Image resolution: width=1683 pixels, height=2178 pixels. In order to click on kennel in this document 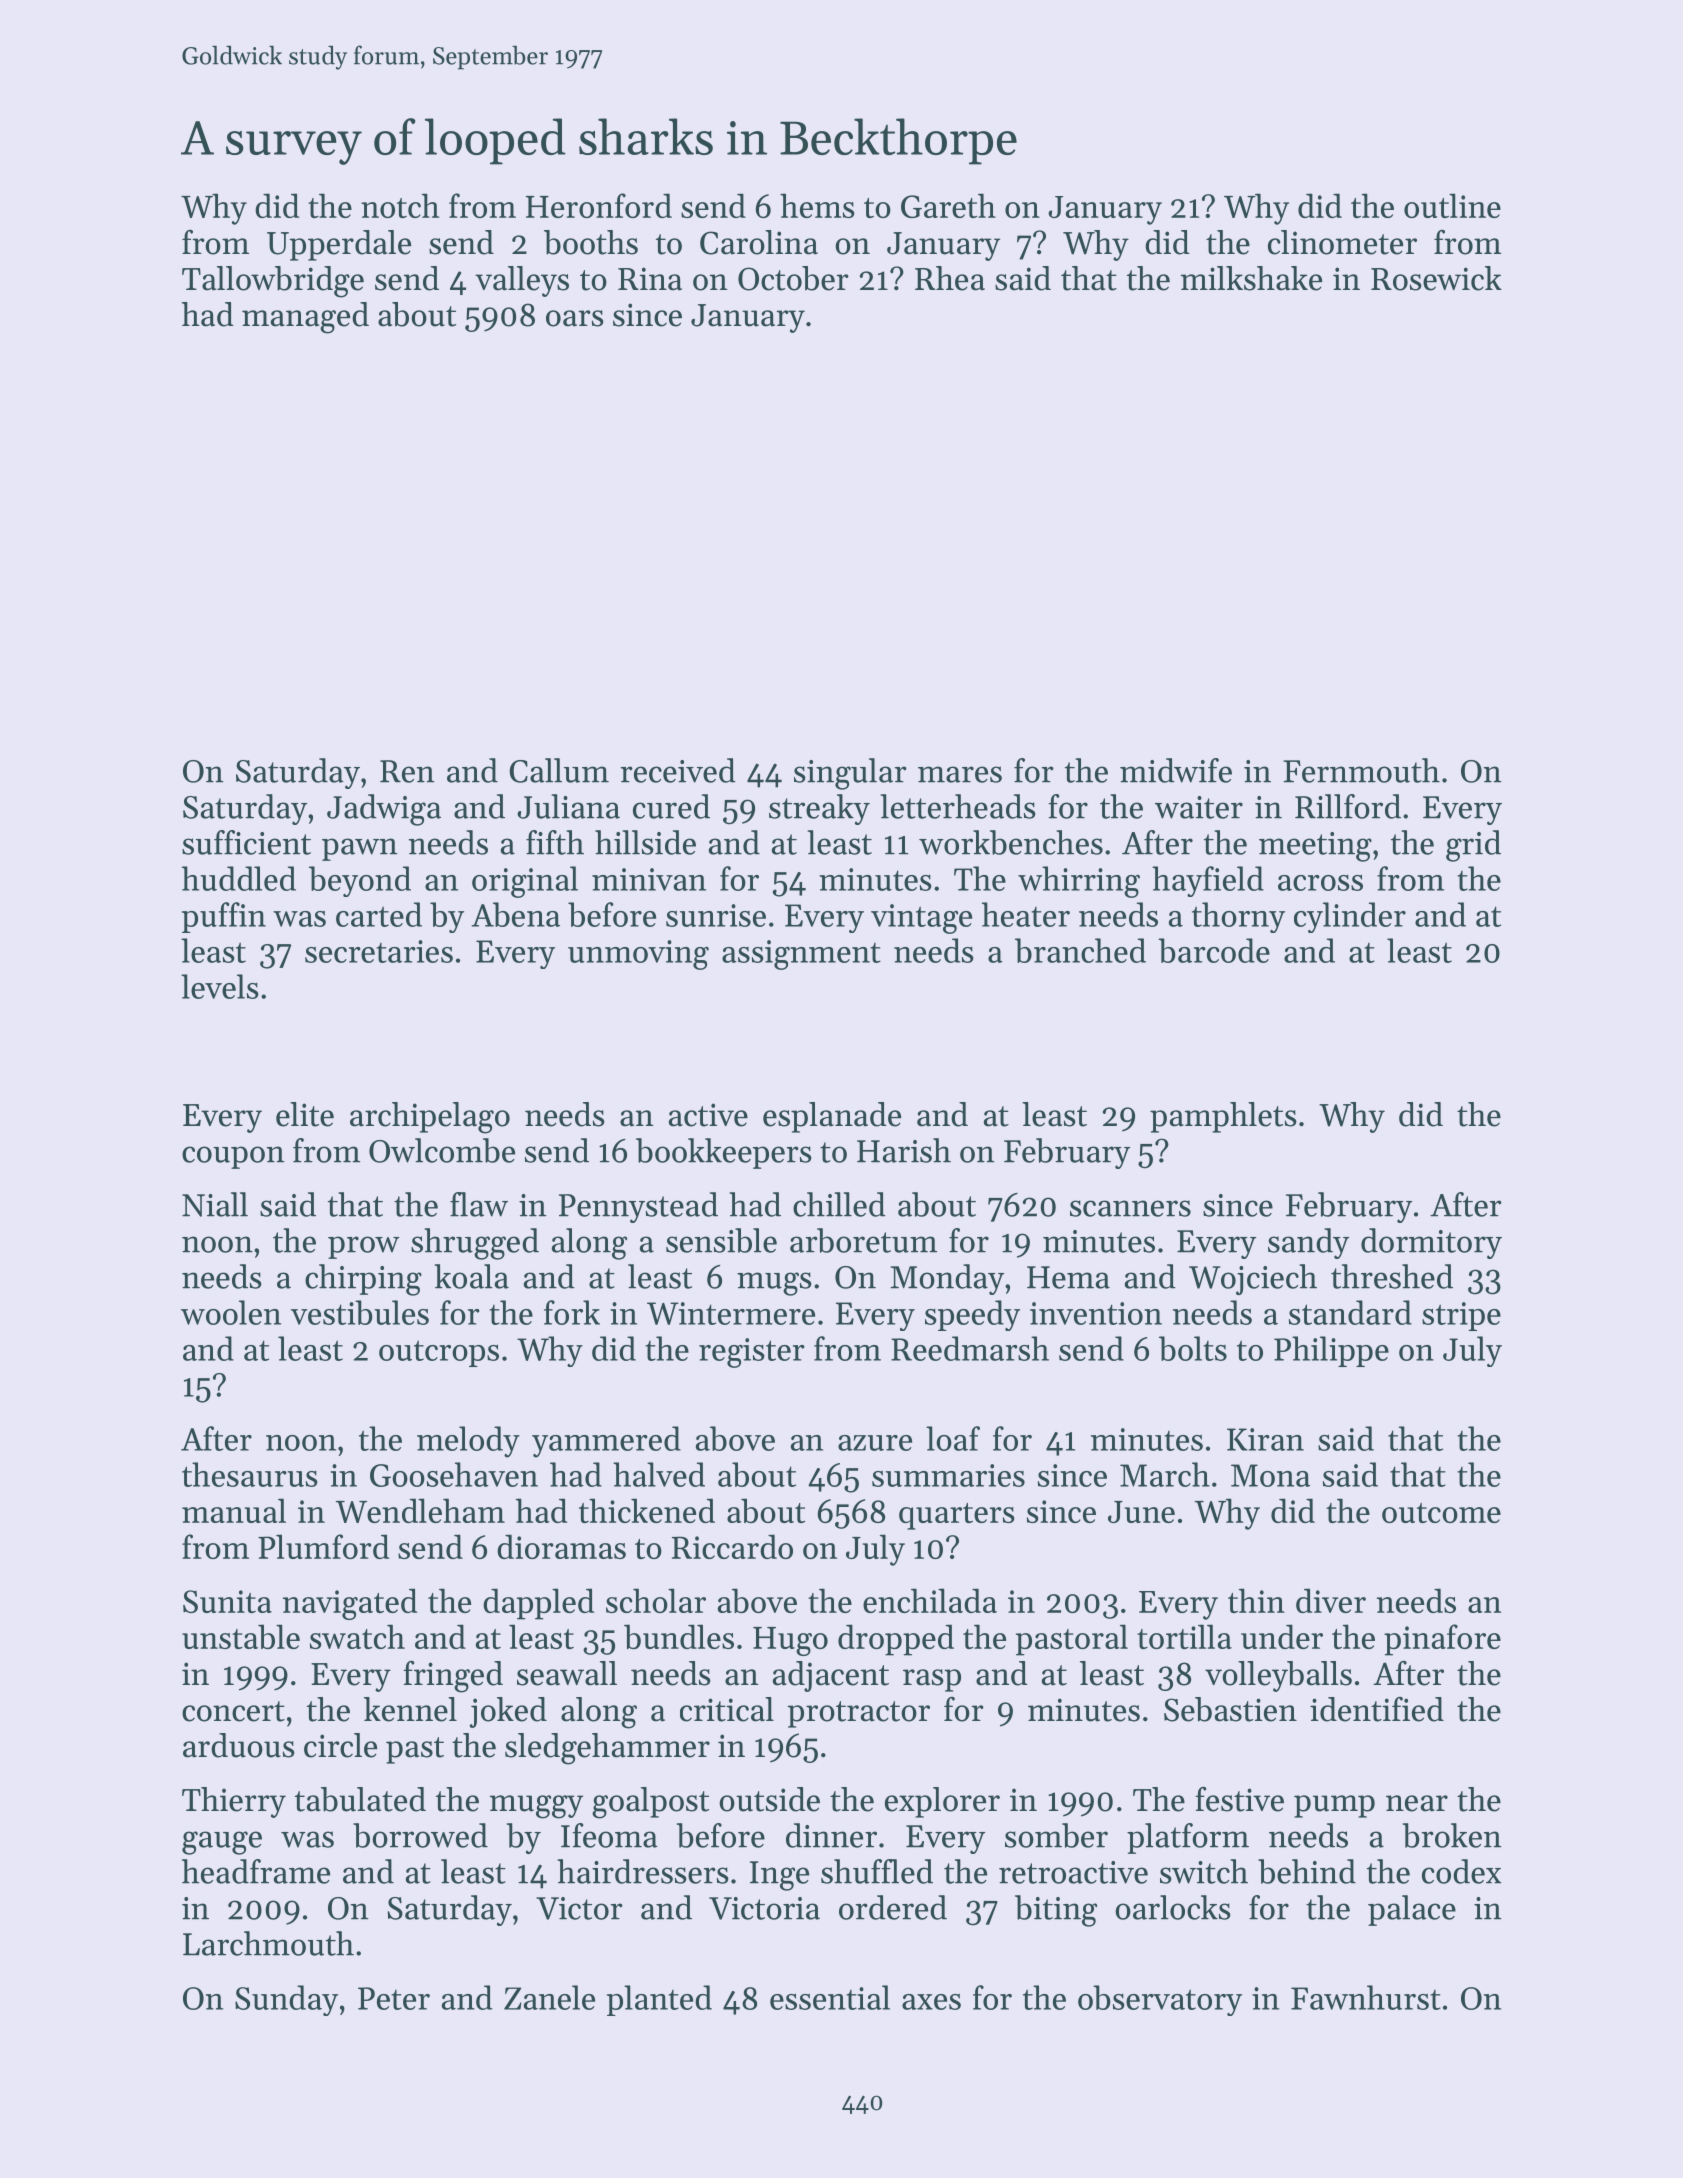, I will do `click(410, 1709)`.
